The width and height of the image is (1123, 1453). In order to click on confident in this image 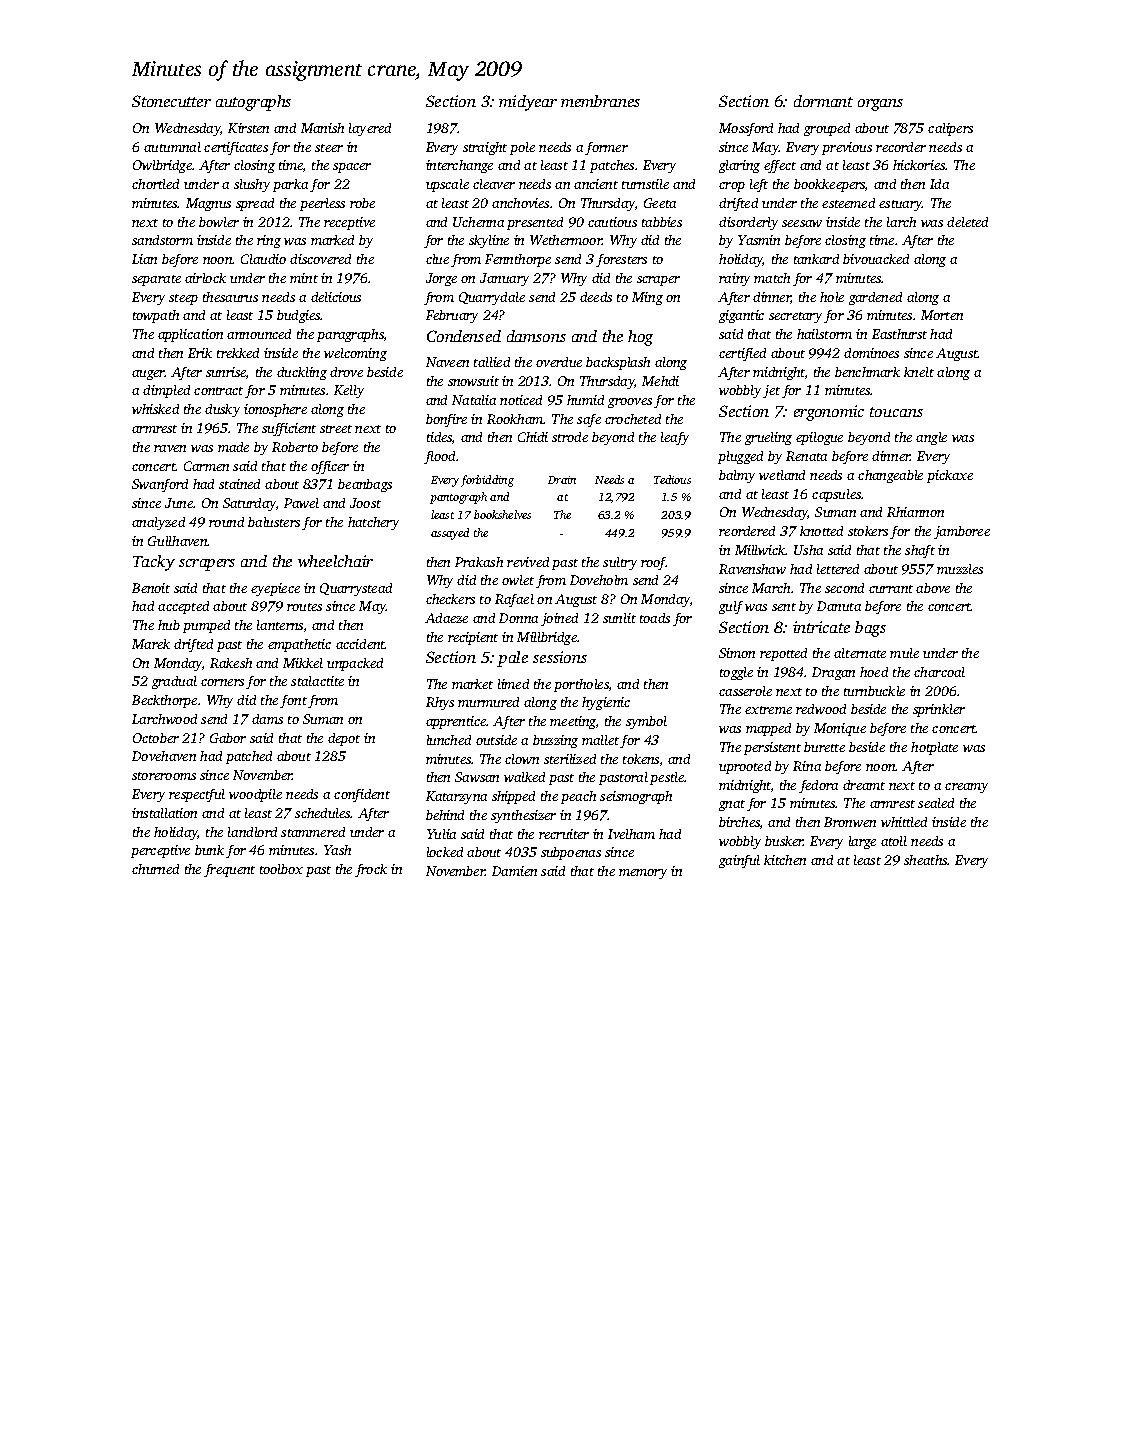, I will do `click(362, 795)`.
